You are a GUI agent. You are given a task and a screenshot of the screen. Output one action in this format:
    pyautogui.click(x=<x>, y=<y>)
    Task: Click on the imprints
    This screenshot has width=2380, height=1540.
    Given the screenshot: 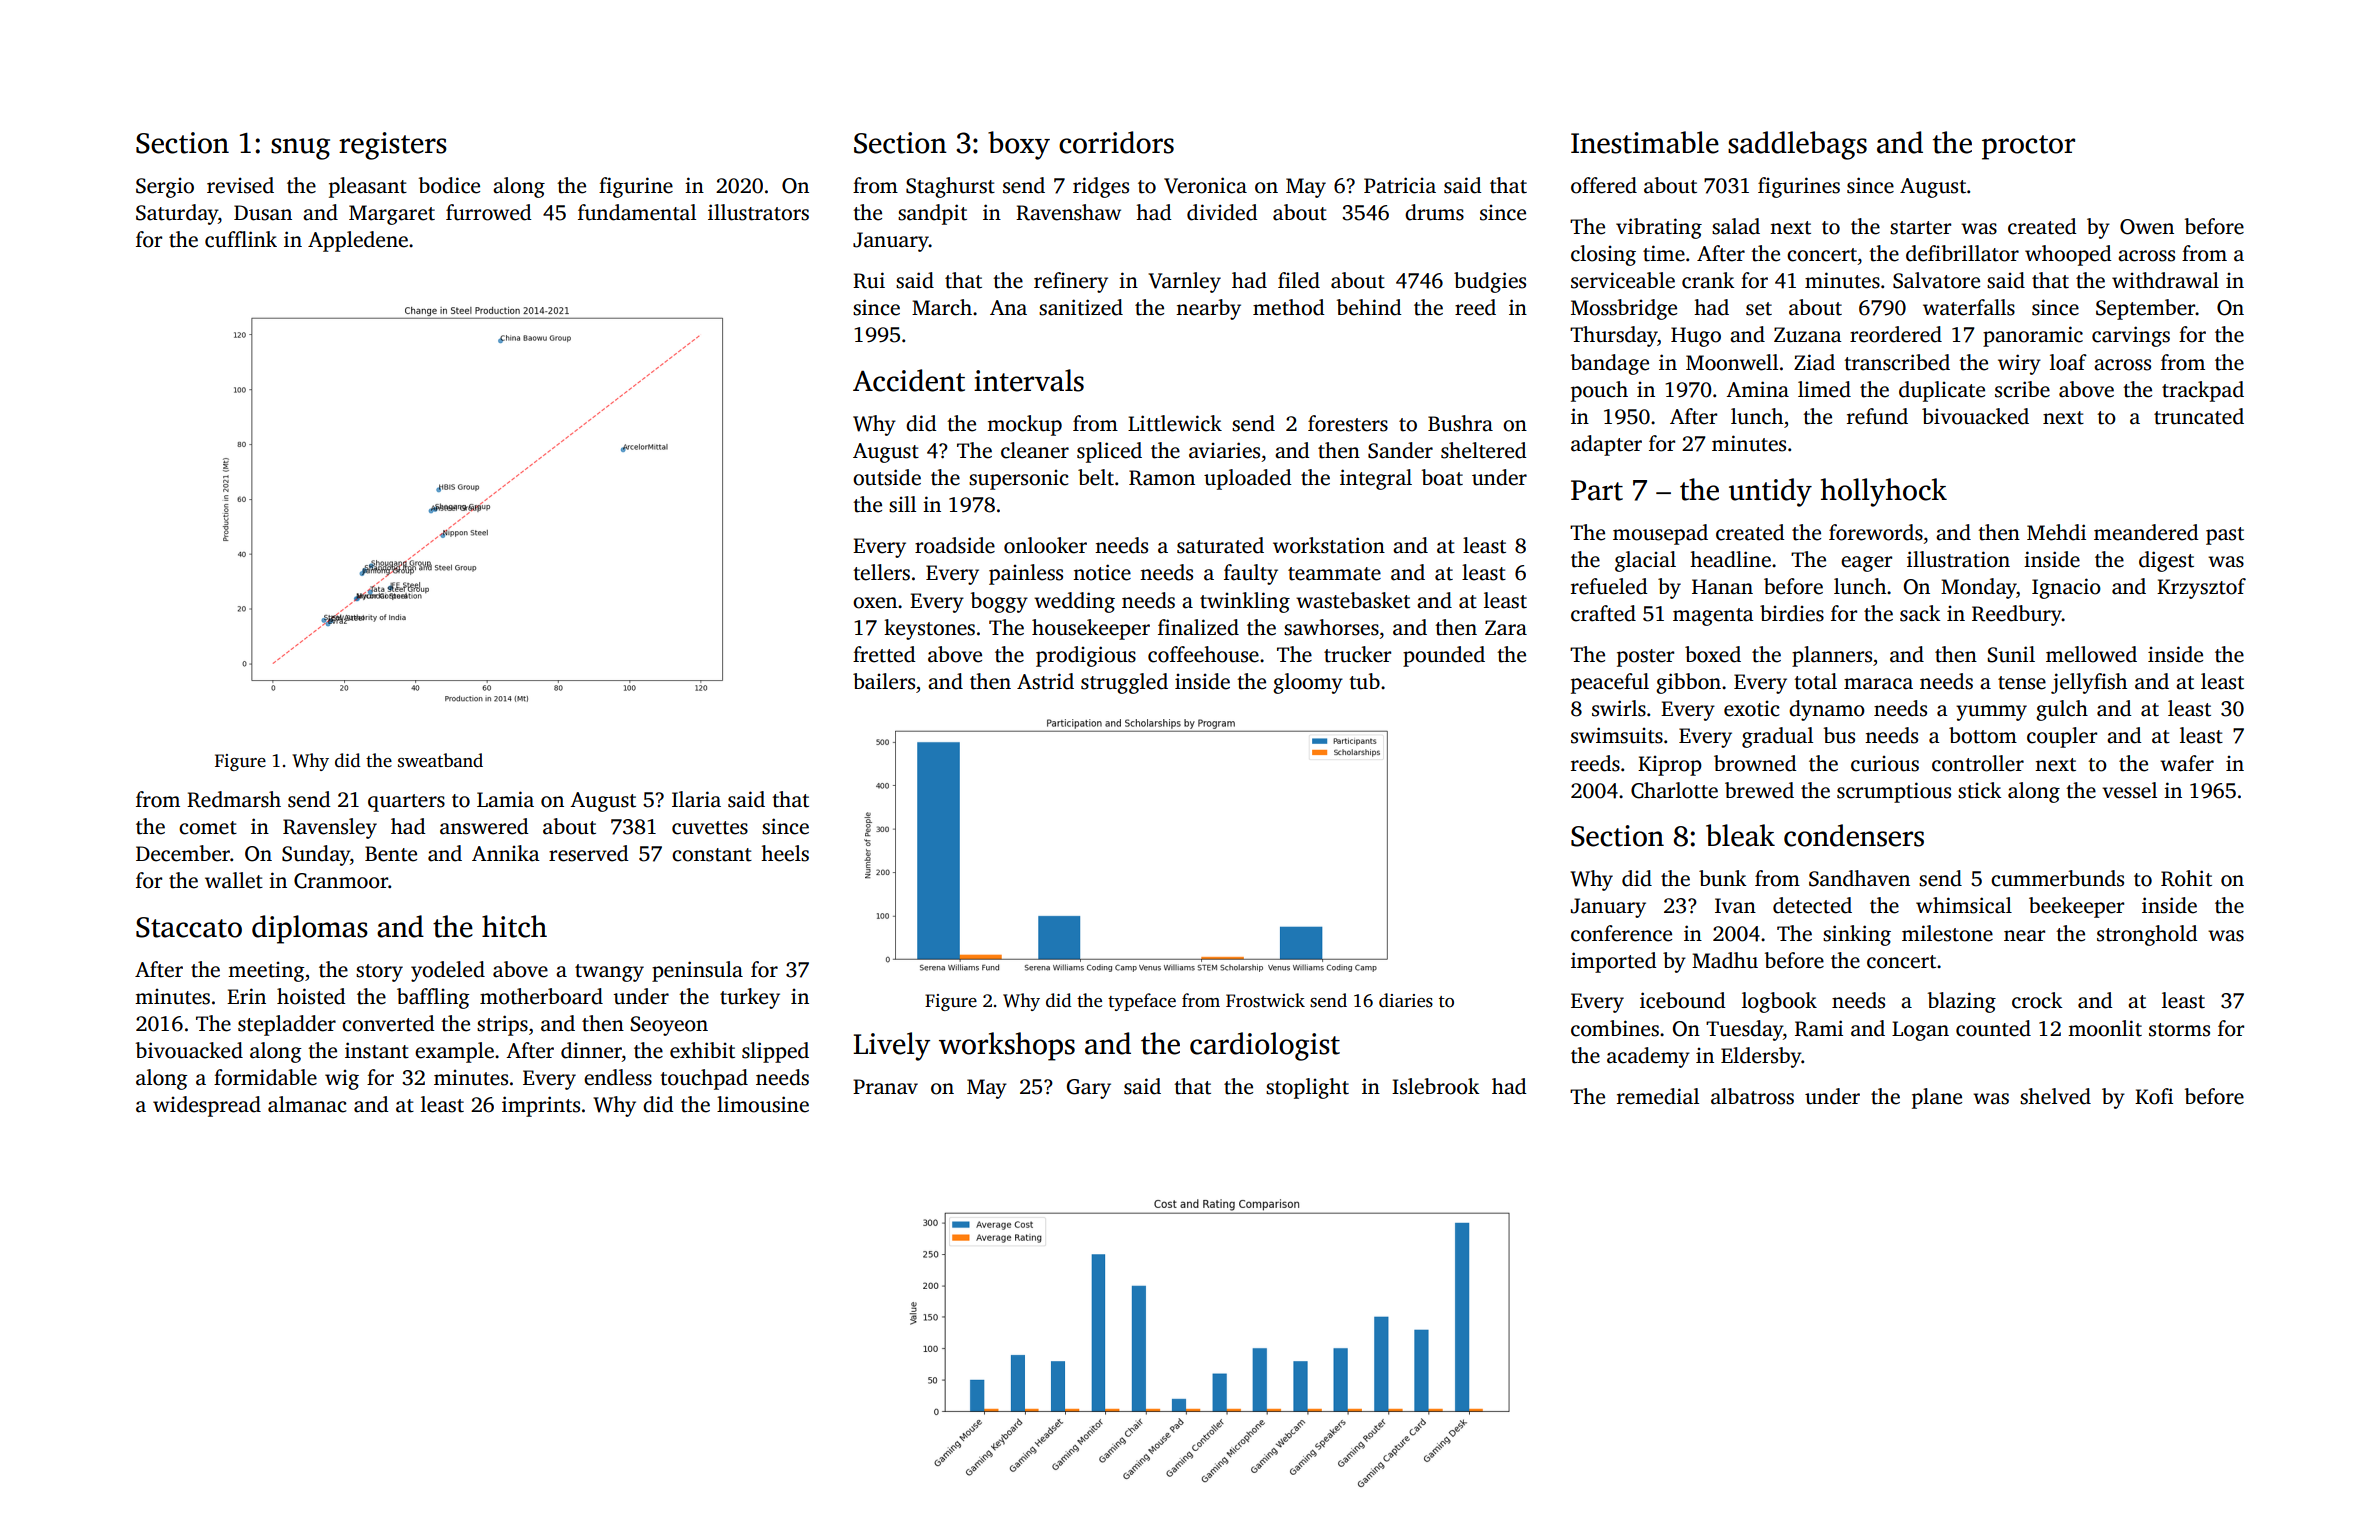 What is the action you would take?
    pyautogui.click(x=541, y=1106)
